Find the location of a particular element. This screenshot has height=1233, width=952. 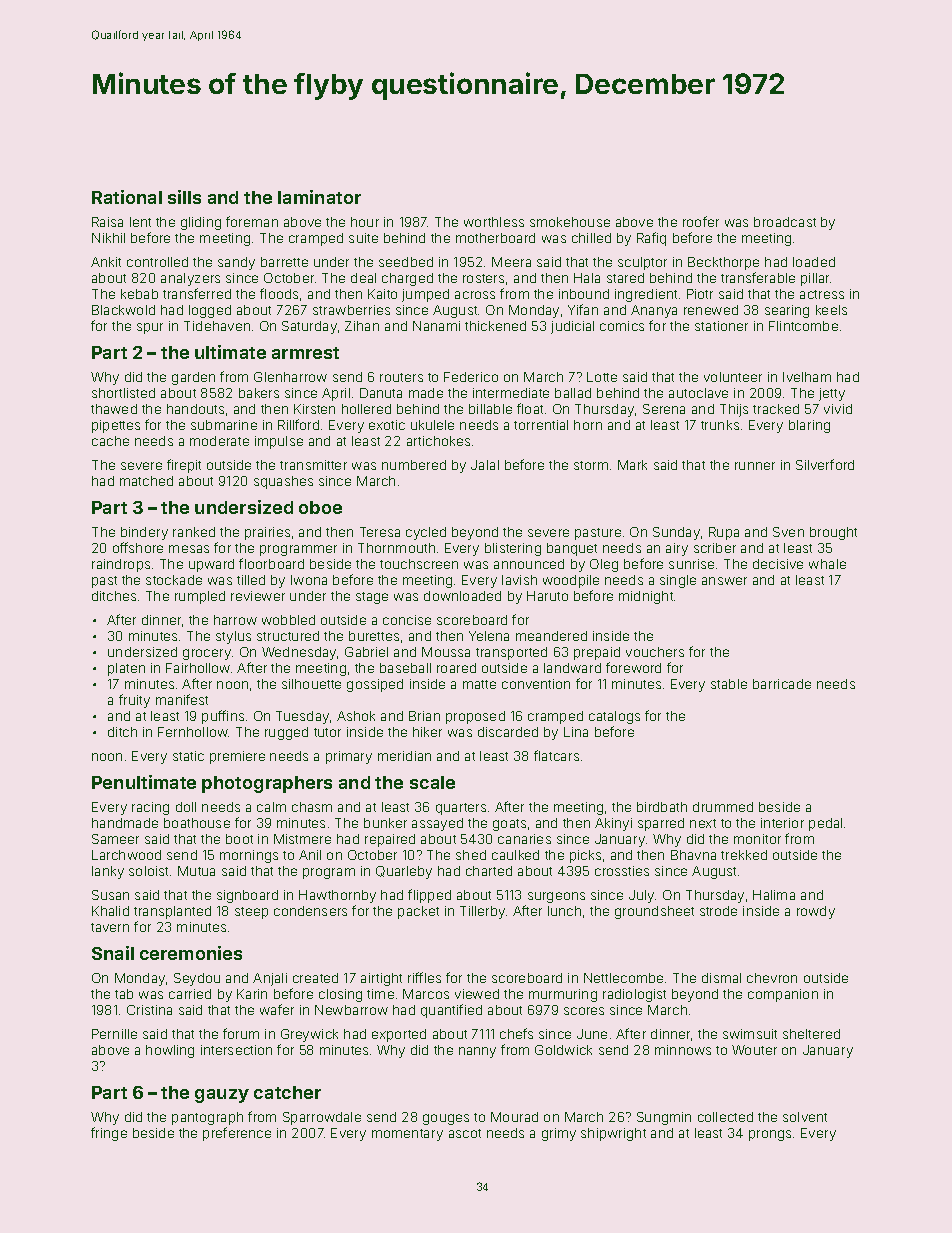

Danuta is located at coordinates (381, 393).
